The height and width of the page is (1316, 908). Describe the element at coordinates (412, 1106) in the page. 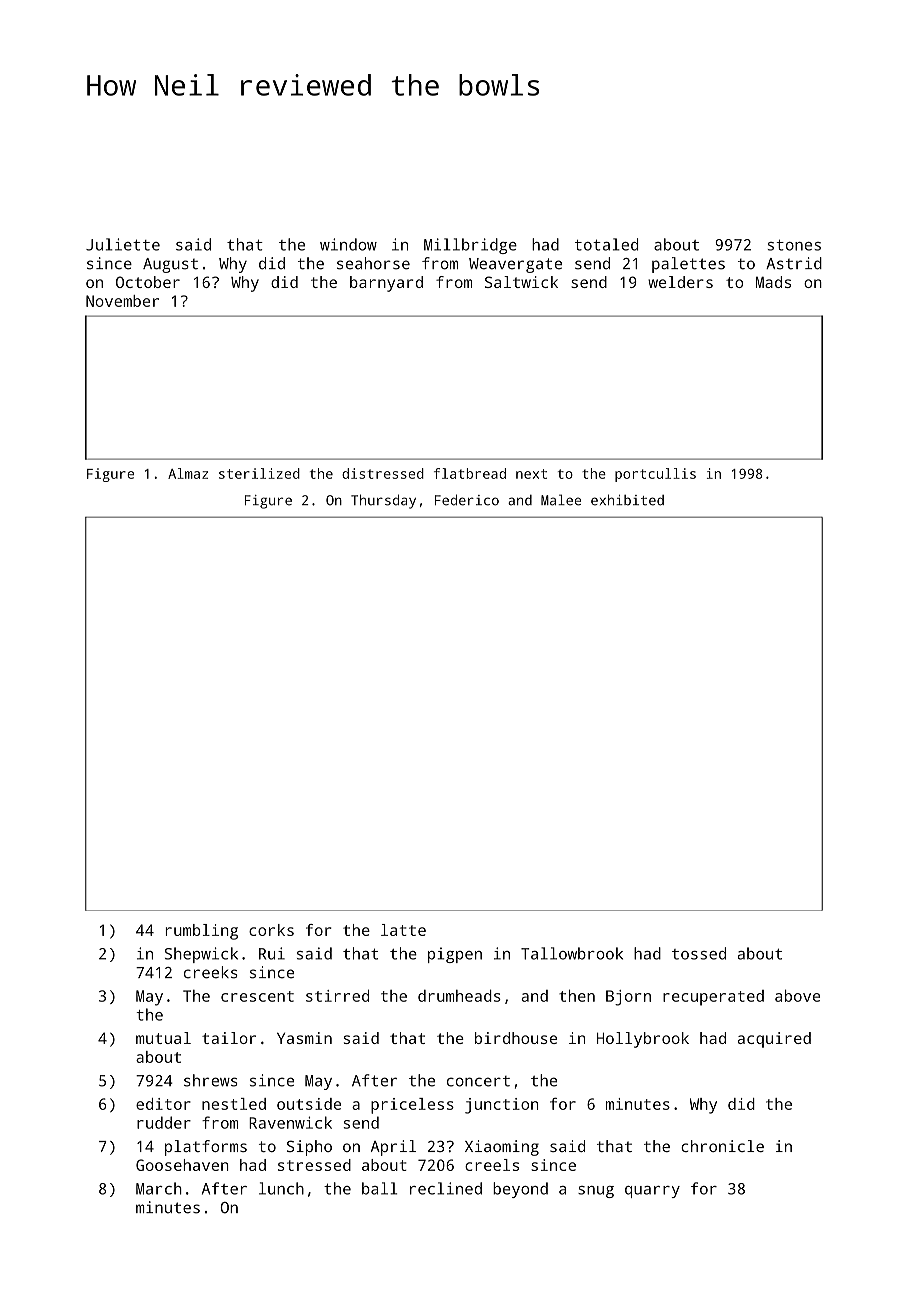

I see `priceless` at that location.
